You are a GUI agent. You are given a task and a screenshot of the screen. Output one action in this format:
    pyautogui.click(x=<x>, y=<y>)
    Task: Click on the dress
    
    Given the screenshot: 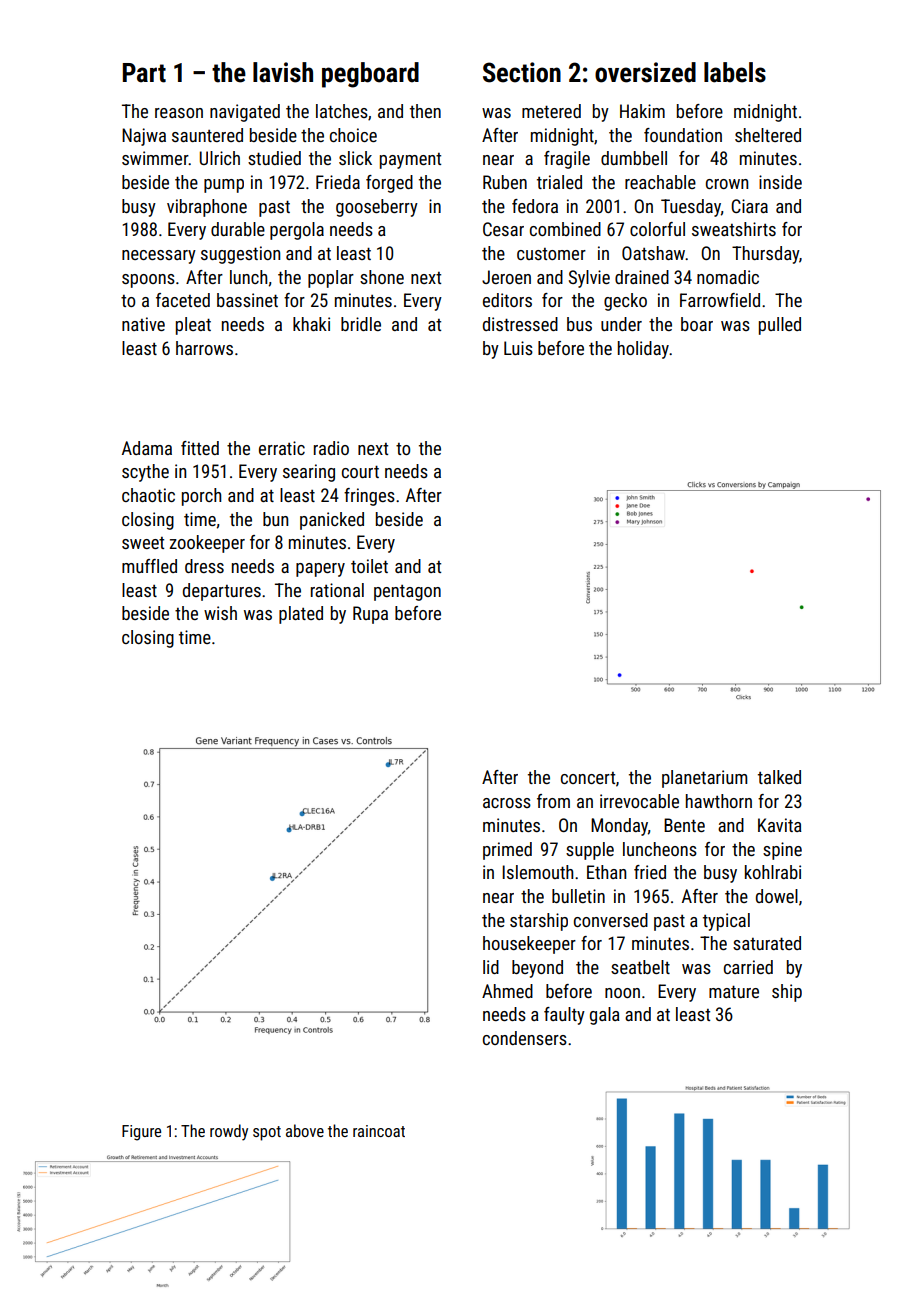 What is the action you would take?
    pyautogui.click(x=204, y=566)
